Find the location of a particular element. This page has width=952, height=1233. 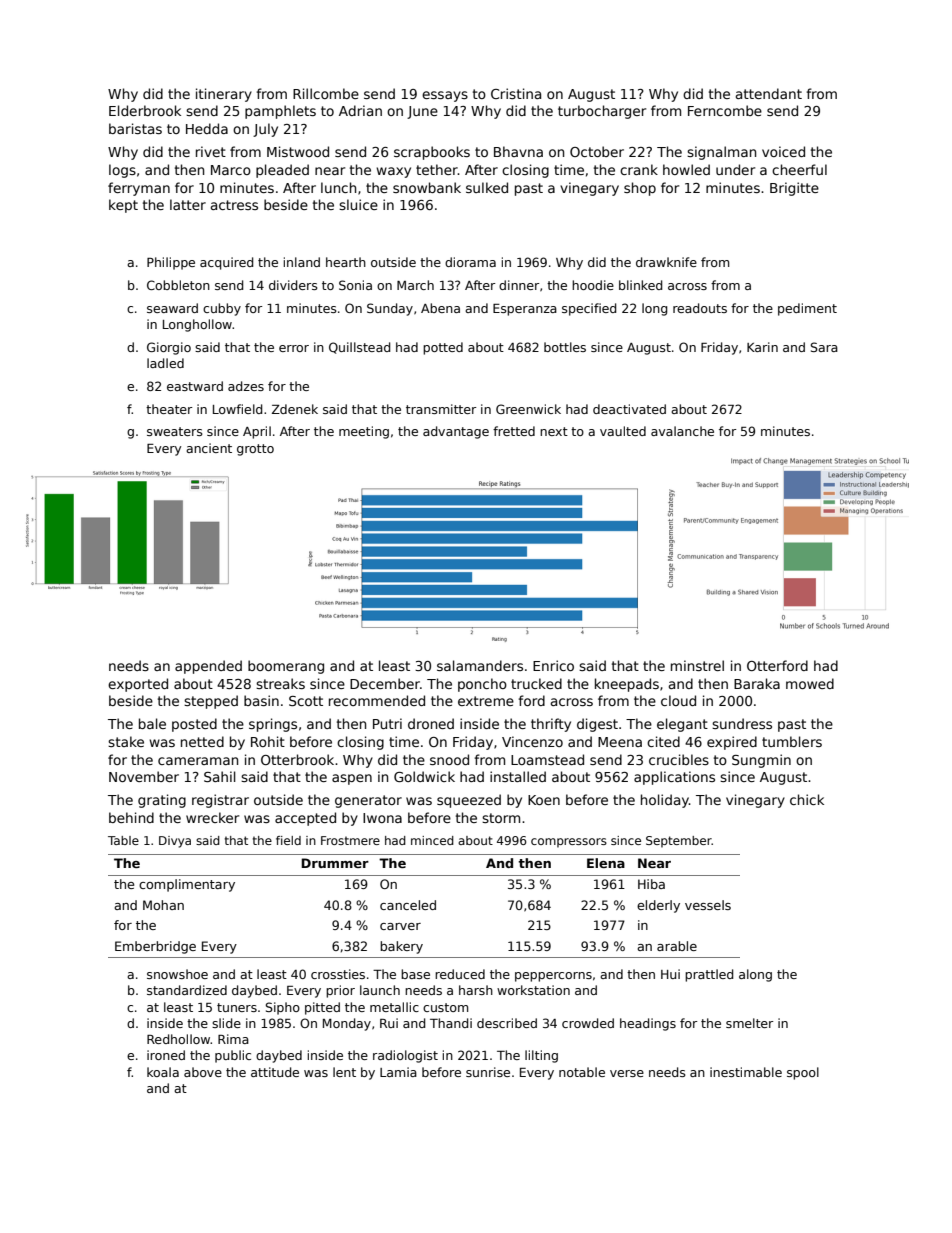

advantage is located at coordinates (456, 432).
